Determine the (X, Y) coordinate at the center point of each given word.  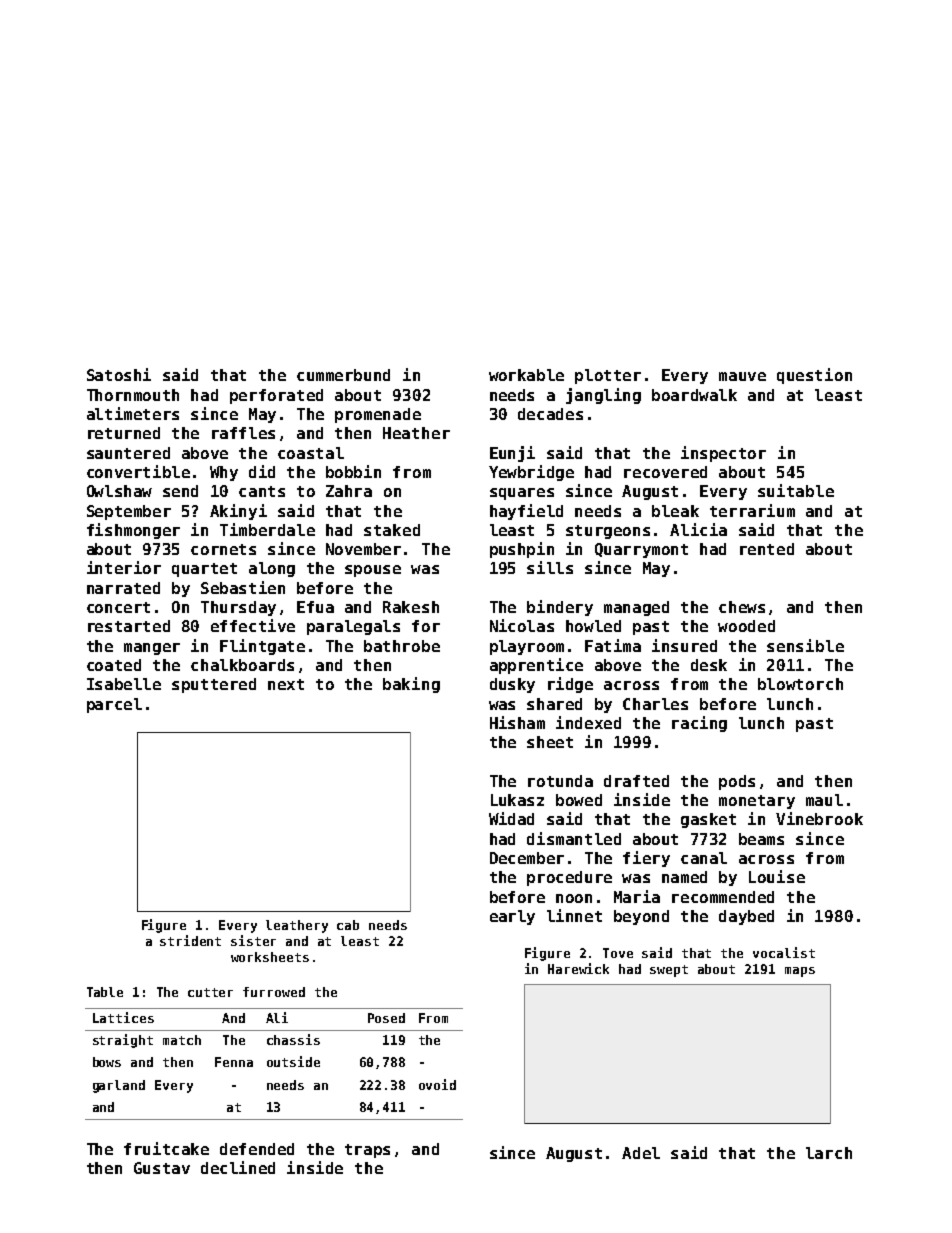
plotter (608, 376)
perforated (276, 396)
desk (709, 665)
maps (800, 972)
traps (367, 1151)
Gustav (162, 1168)
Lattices (123, 1017)
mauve (742, 376)
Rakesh (411, 607)
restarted (129, 626)
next (286, 684)
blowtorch (800, 684)
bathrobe (402, 646)
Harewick (578, 968)
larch (829, 1153)
